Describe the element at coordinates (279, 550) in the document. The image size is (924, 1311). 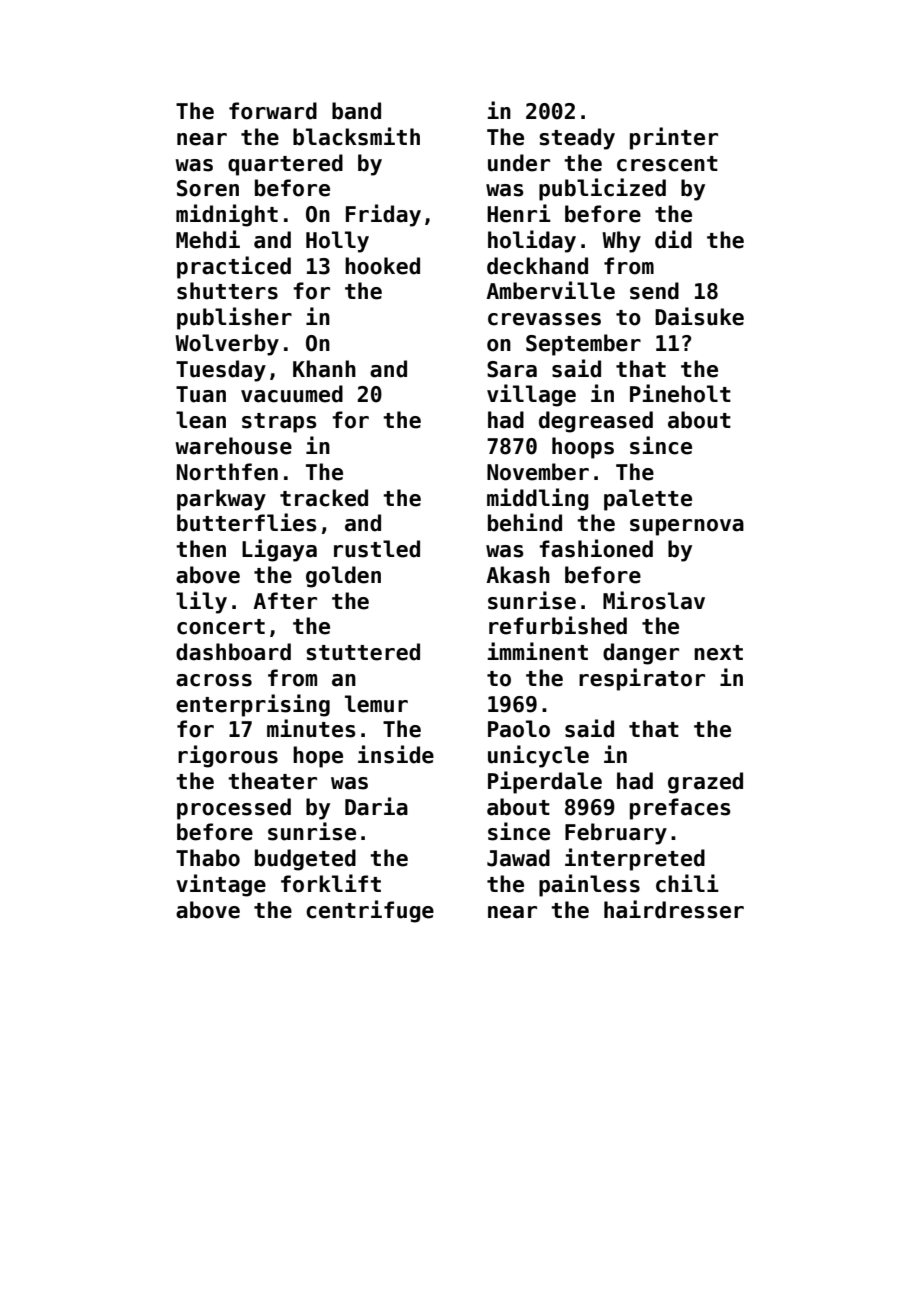
I see `Ligaya` at that location.
